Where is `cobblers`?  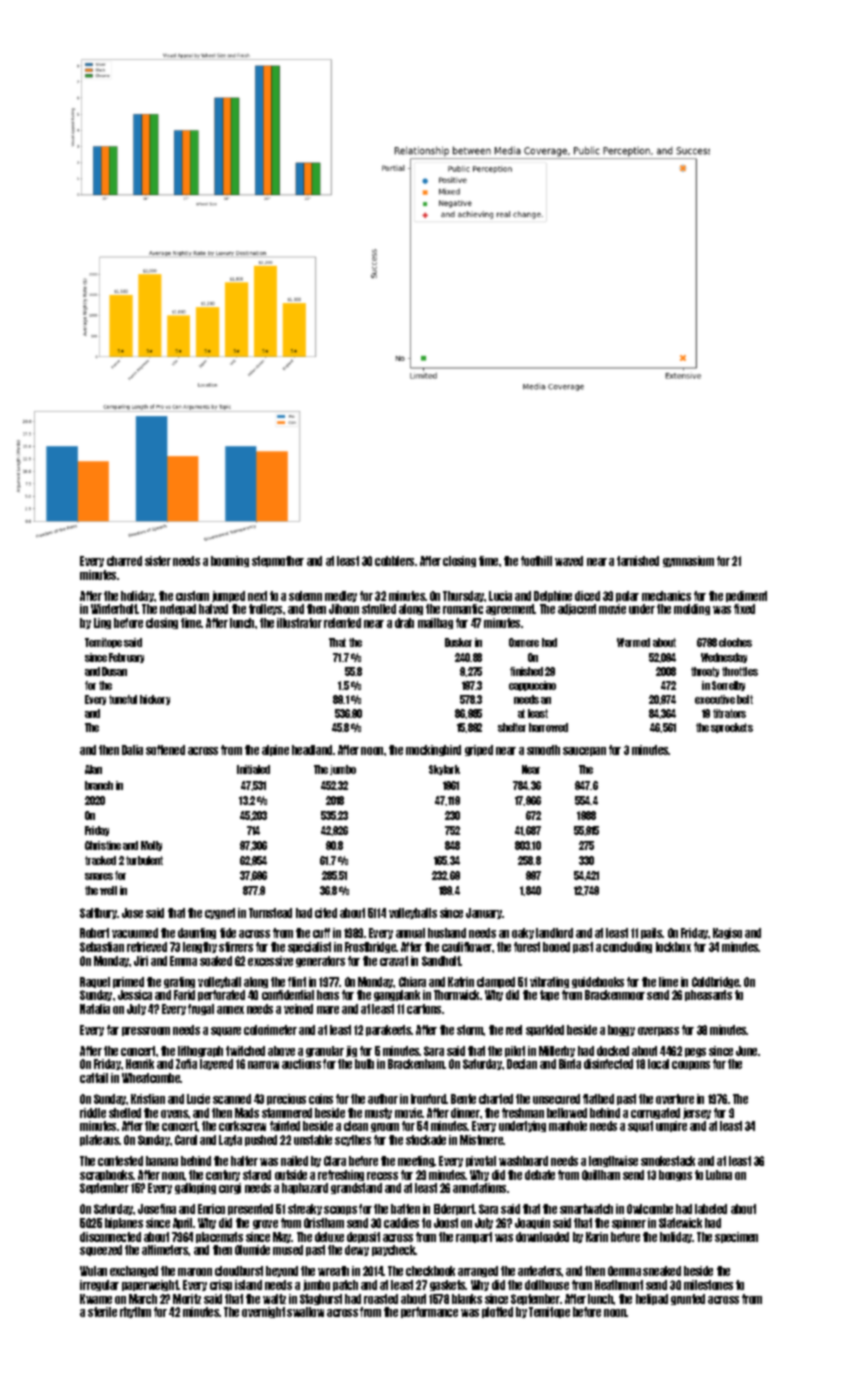 cobblers is located at coordinates (394, 561).
